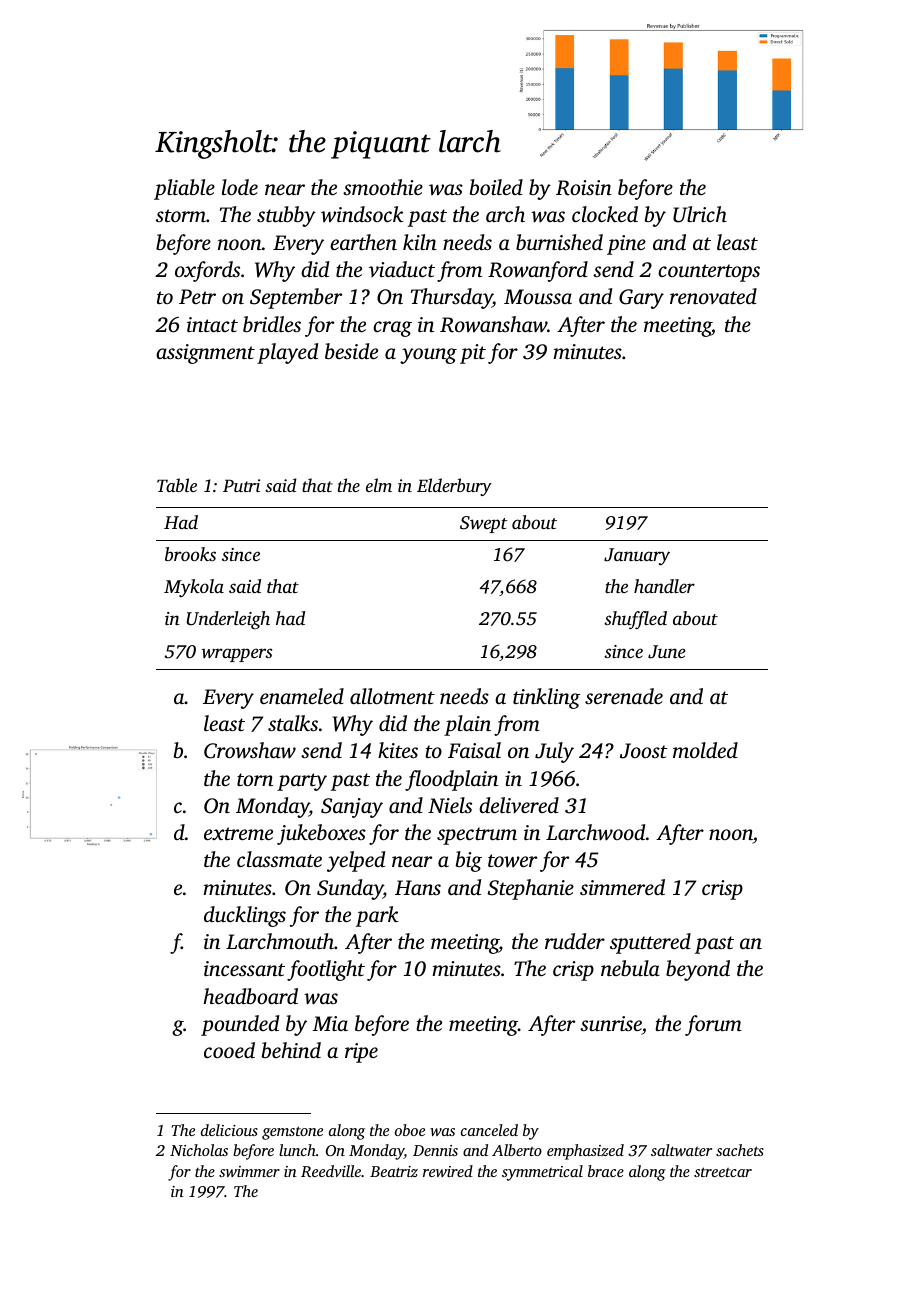 The image size is (924, 1311). Describe the element at coordinates (250, 750) in the screenshot. I see `Crowshaw` at that location.
